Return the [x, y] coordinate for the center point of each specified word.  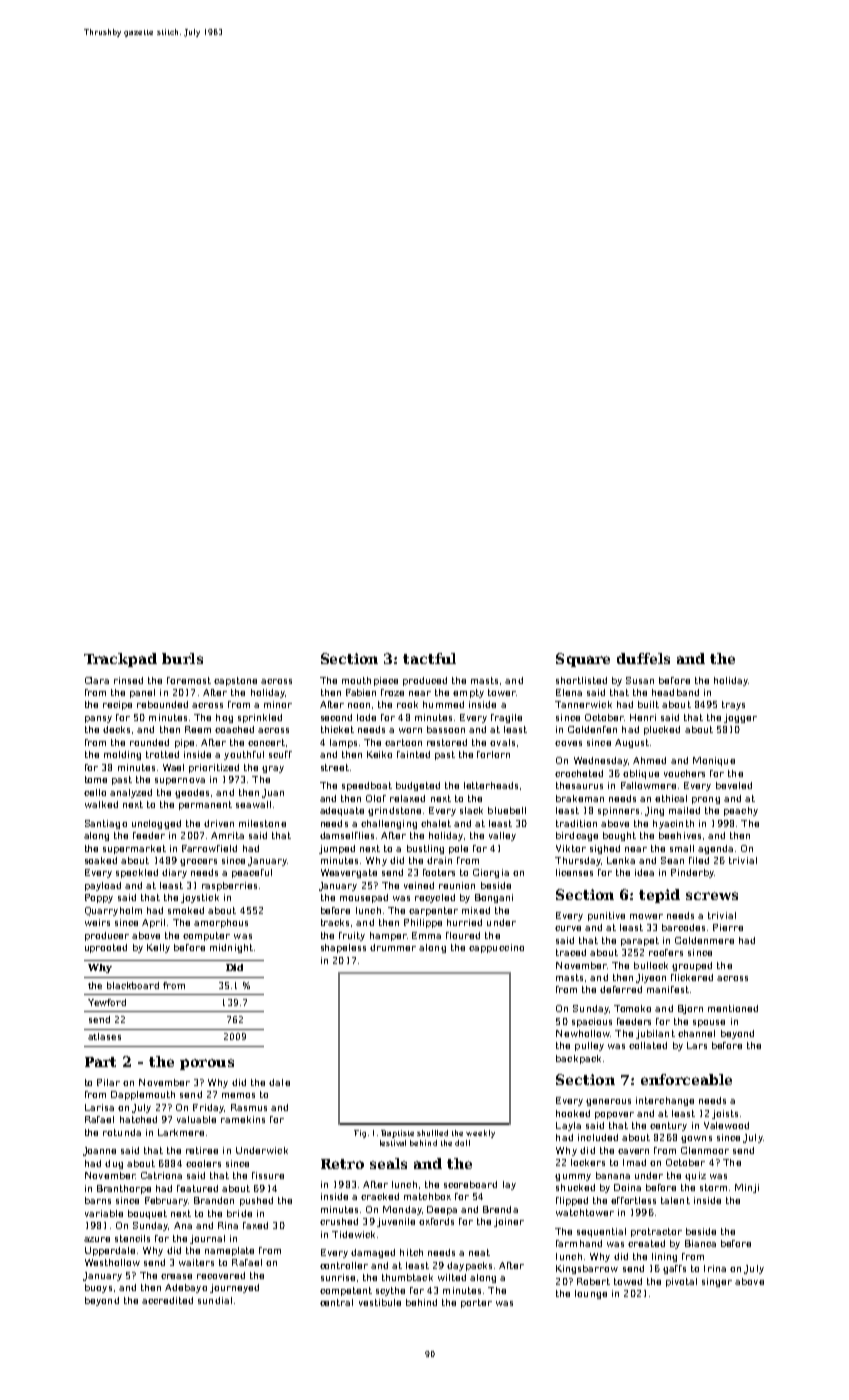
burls [182, 658]
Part [100, 1062]
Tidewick [353, 1234]
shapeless [343, 948]
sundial [215, 1300]
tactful [429, 658]
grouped [692, 966]
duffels [643, 658]
